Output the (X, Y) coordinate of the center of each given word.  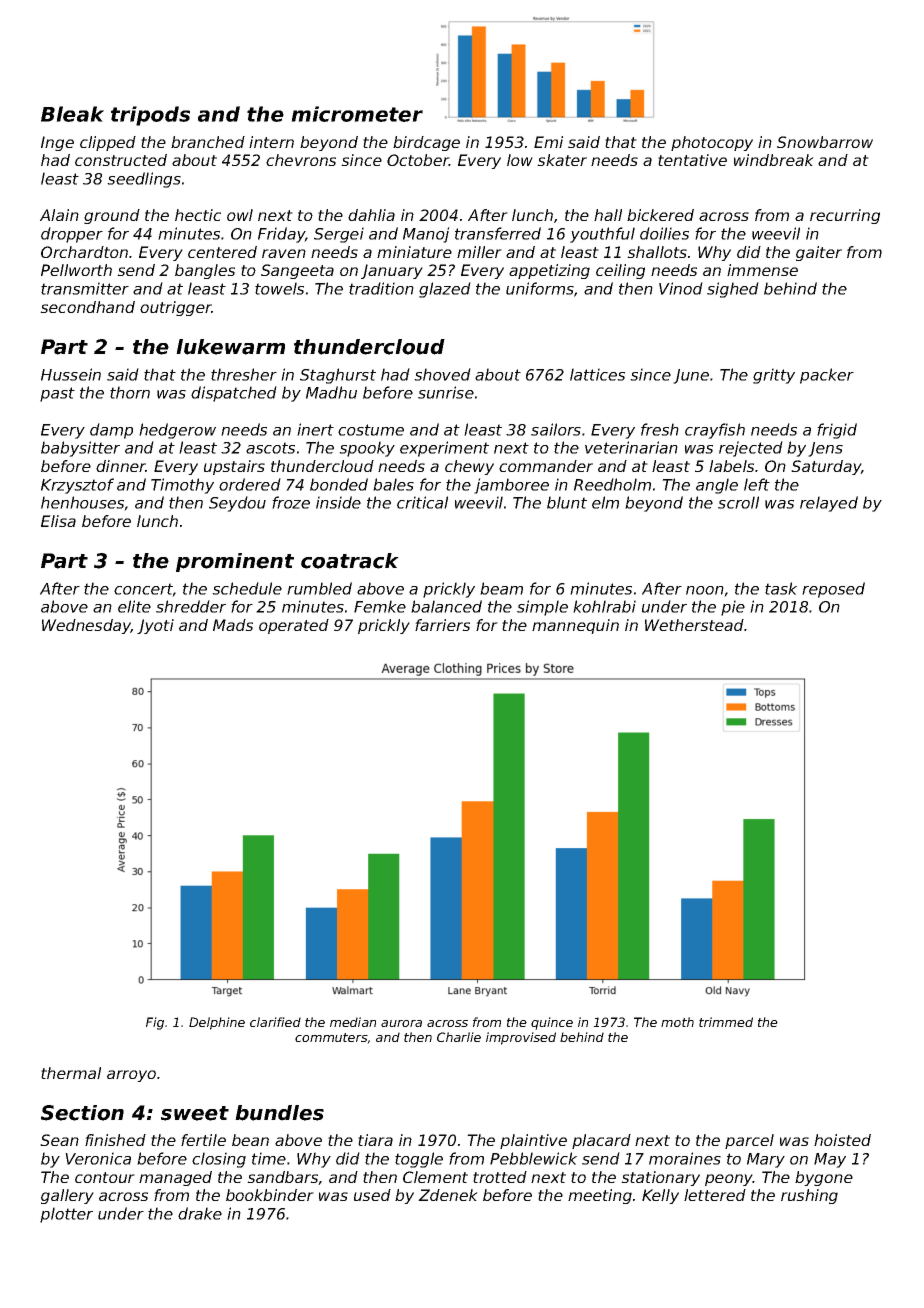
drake (200, 1213)
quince (552, 1023)
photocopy (712, 143)
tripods (150, 116)
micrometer (357, 114)
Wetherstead (694, 625)
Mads (233, 625)
